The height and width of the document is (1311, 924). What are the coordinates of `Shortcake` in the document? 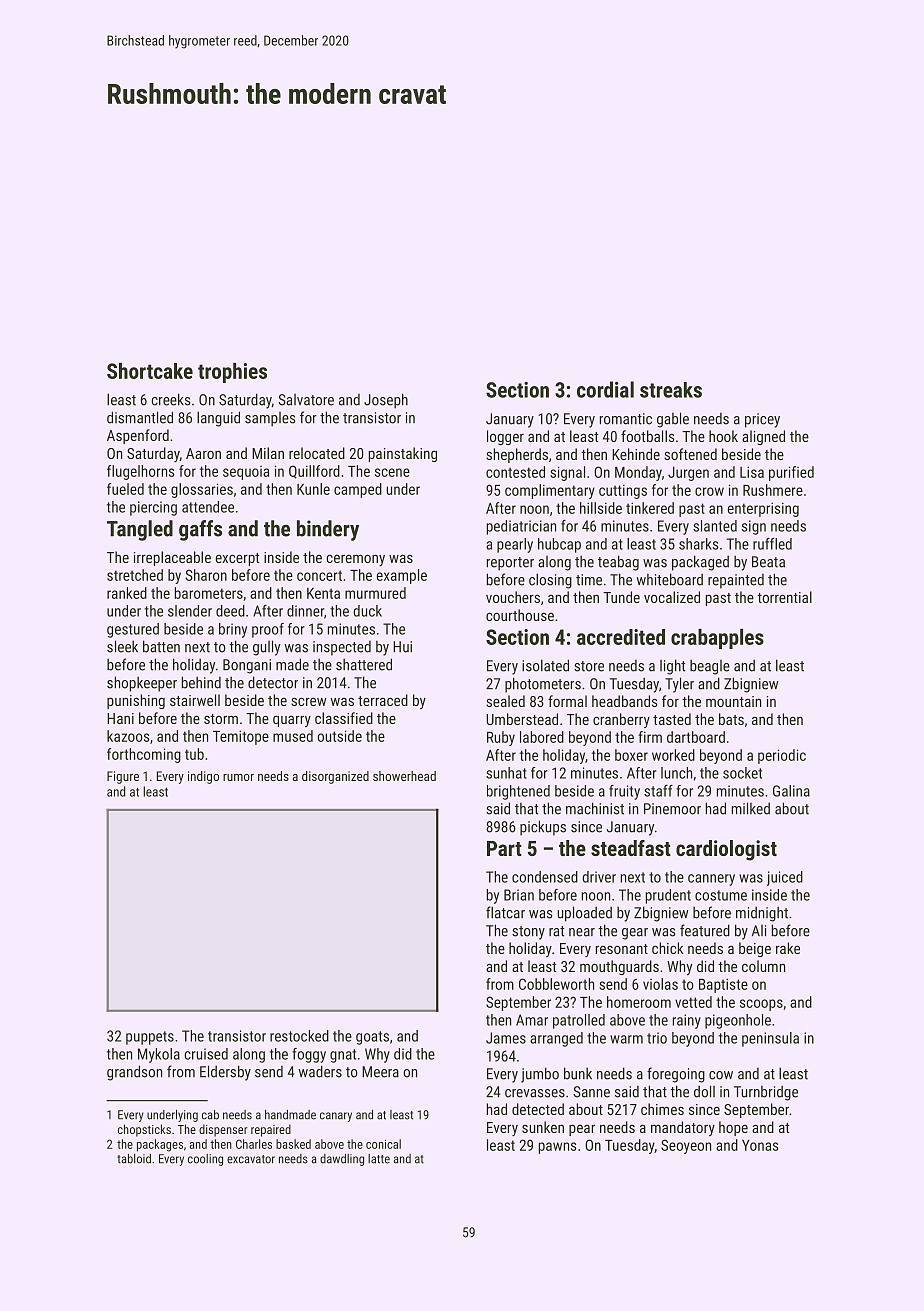 It's located at (150, 371).
